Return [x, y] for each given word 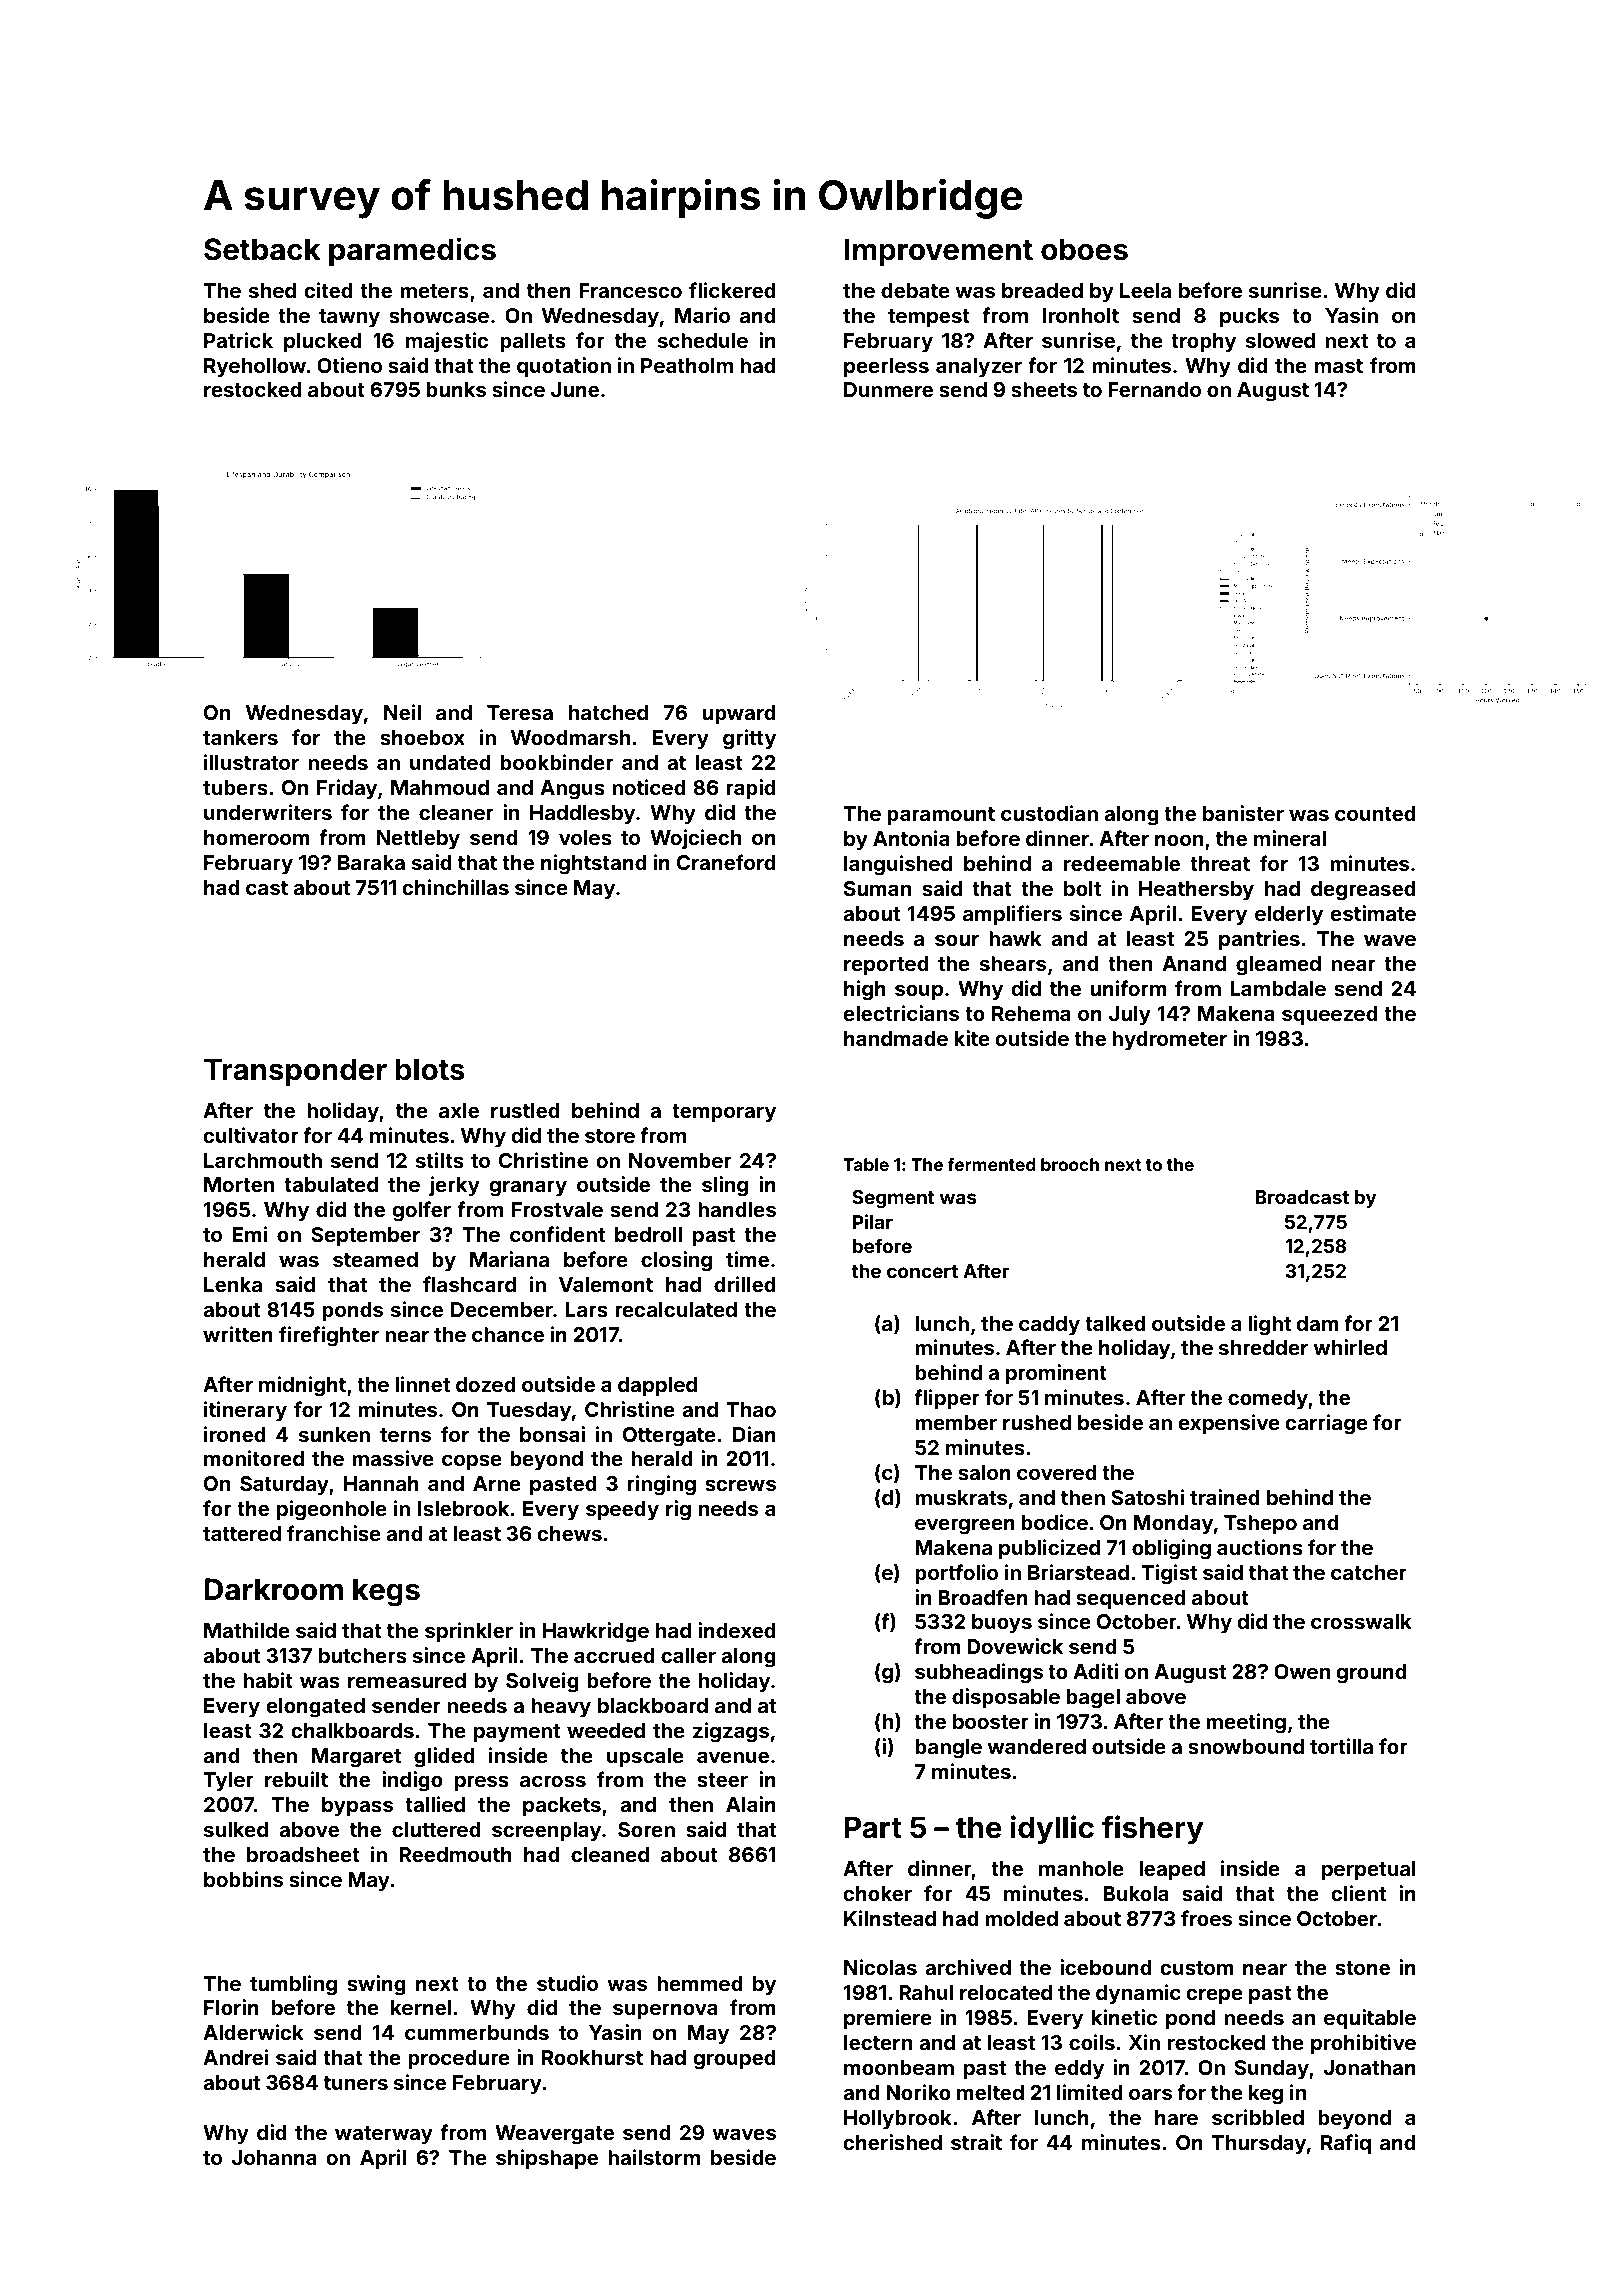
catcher [1369, 1572]
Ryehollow [255, 368]
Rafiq [1346, 2144]
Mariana [509, 1259]
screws [740, 1485]
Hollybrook [898, 2119]
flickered [732, 290]
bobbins [243, 1879]
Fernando [1154, 389]
